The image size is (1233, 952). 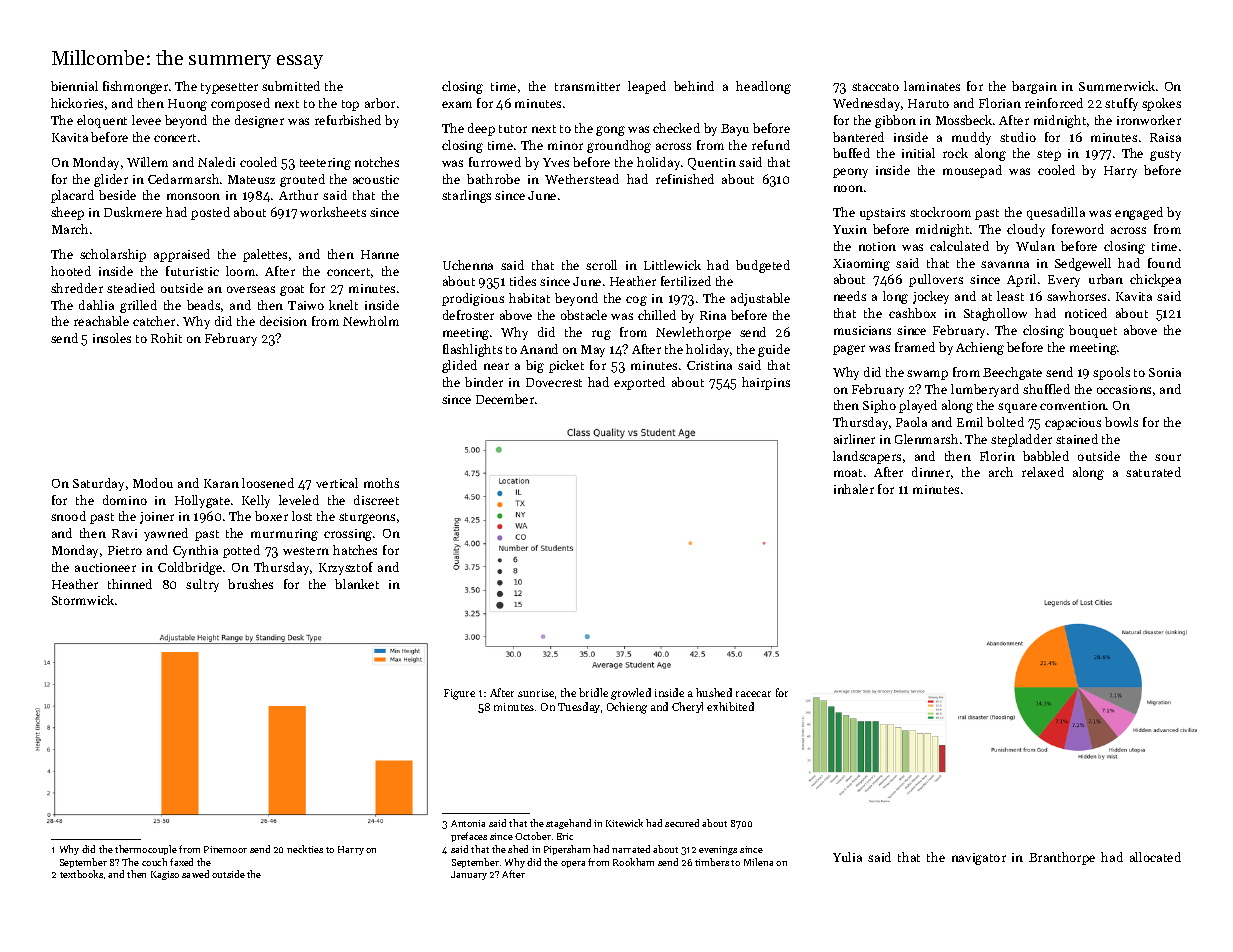 What do you see at coordinates (1043, 472) in the image?
I see `relaxed` at bounding box center [1043, 472].
